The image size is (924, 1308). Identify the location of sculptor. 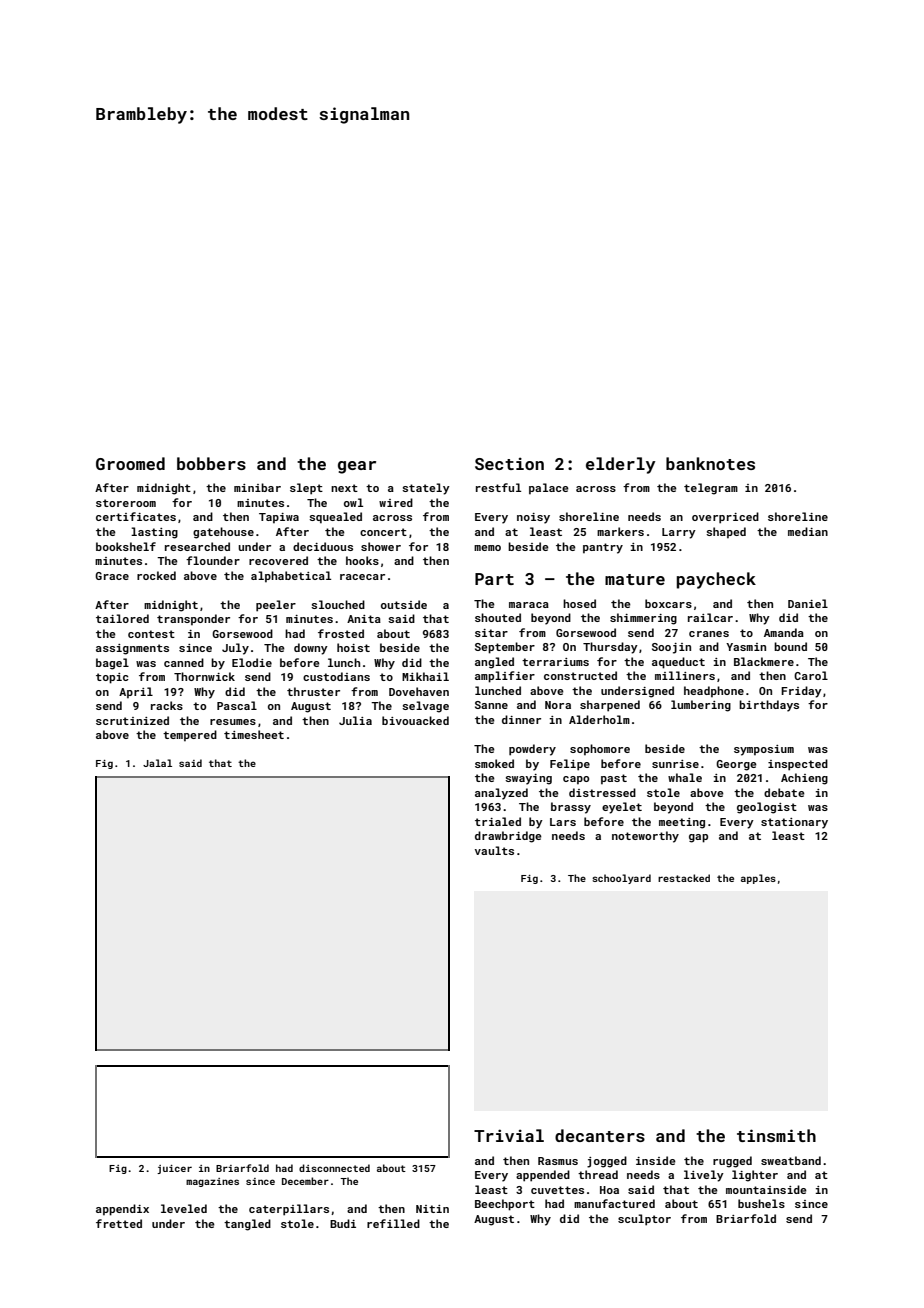
(644, 1220).
